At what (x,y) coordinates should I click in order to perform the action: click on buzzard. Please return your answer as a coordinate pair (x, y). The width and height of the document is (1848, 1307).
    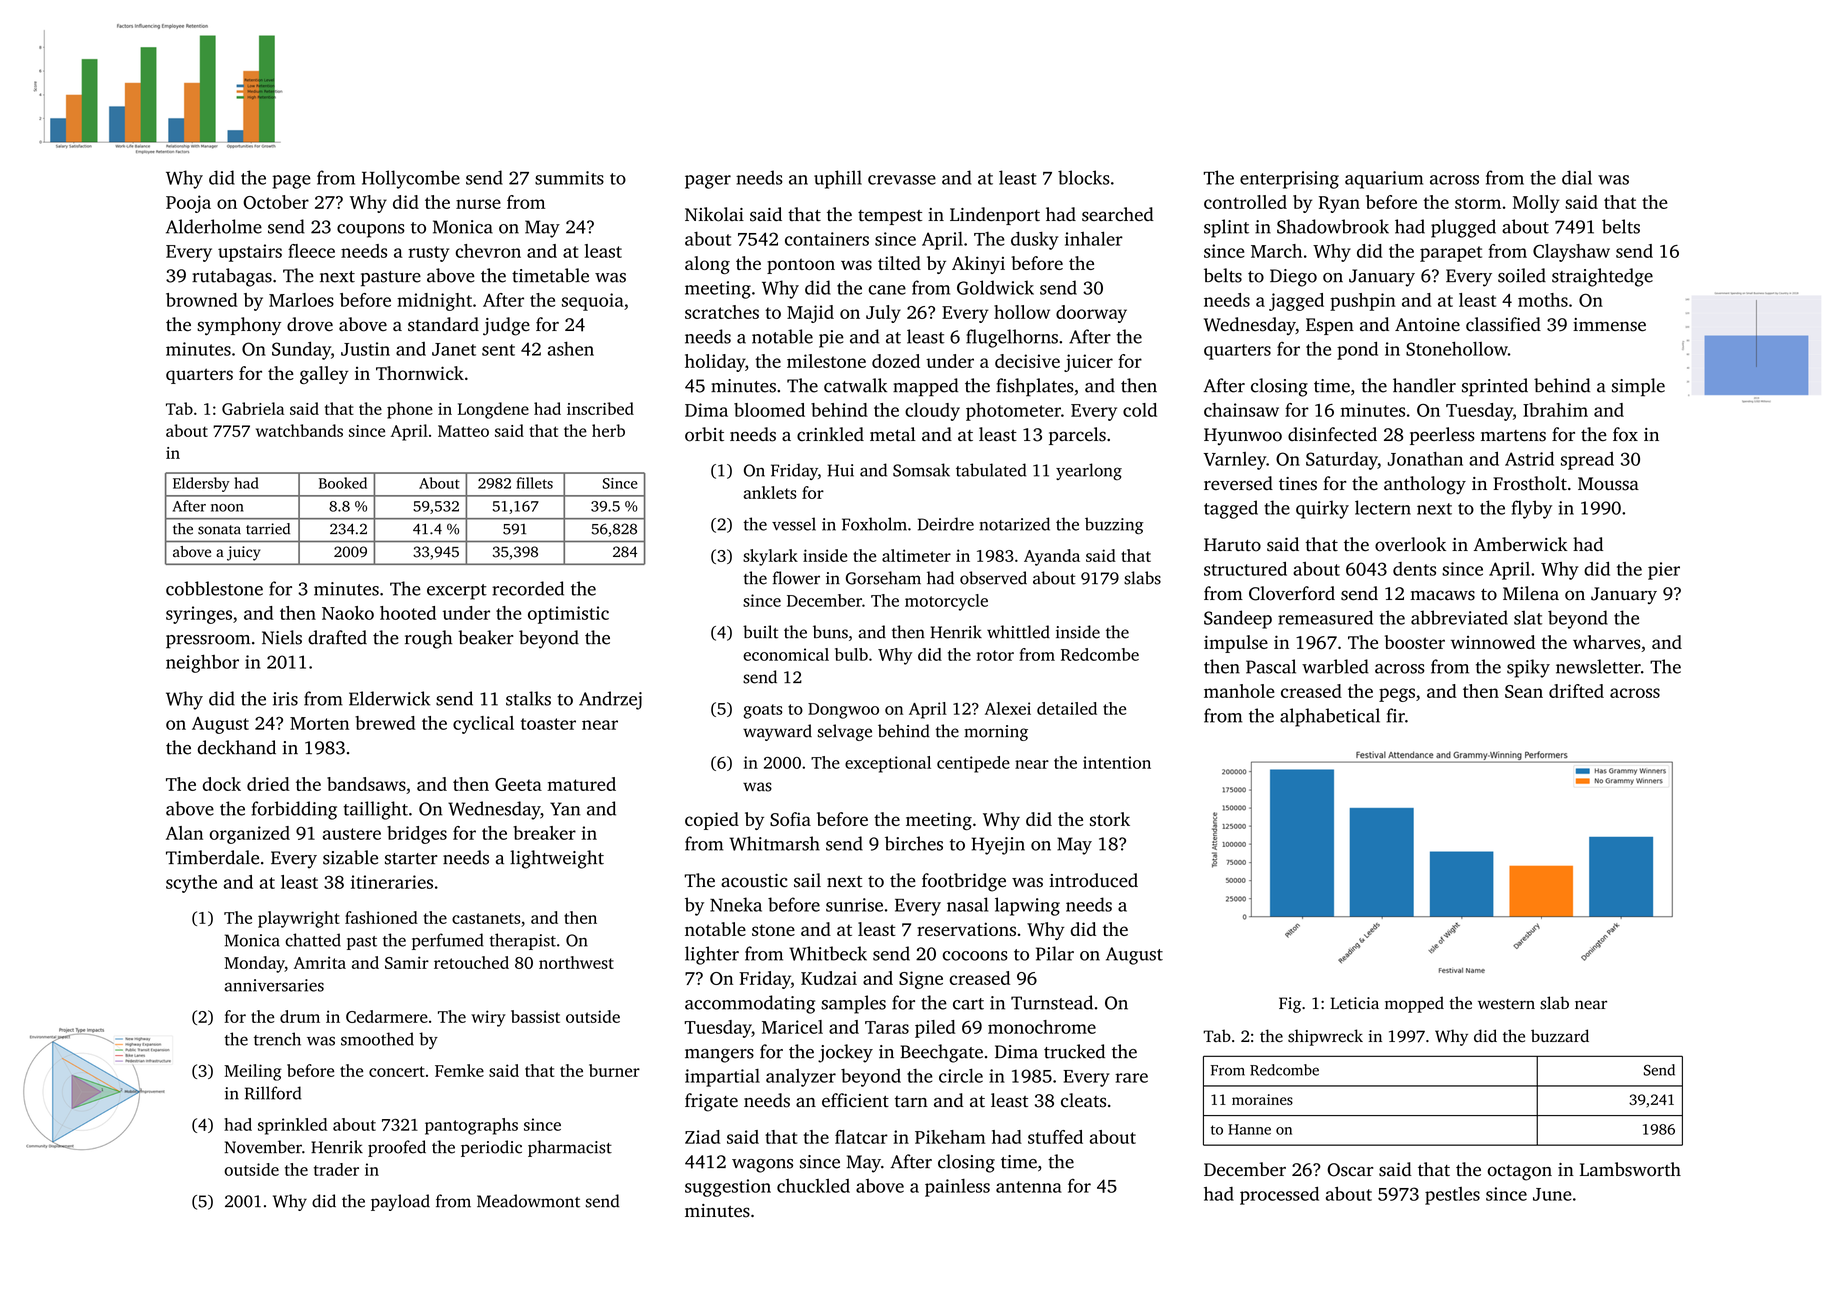
    Looking at the image, I should click on (1560, 1035).
